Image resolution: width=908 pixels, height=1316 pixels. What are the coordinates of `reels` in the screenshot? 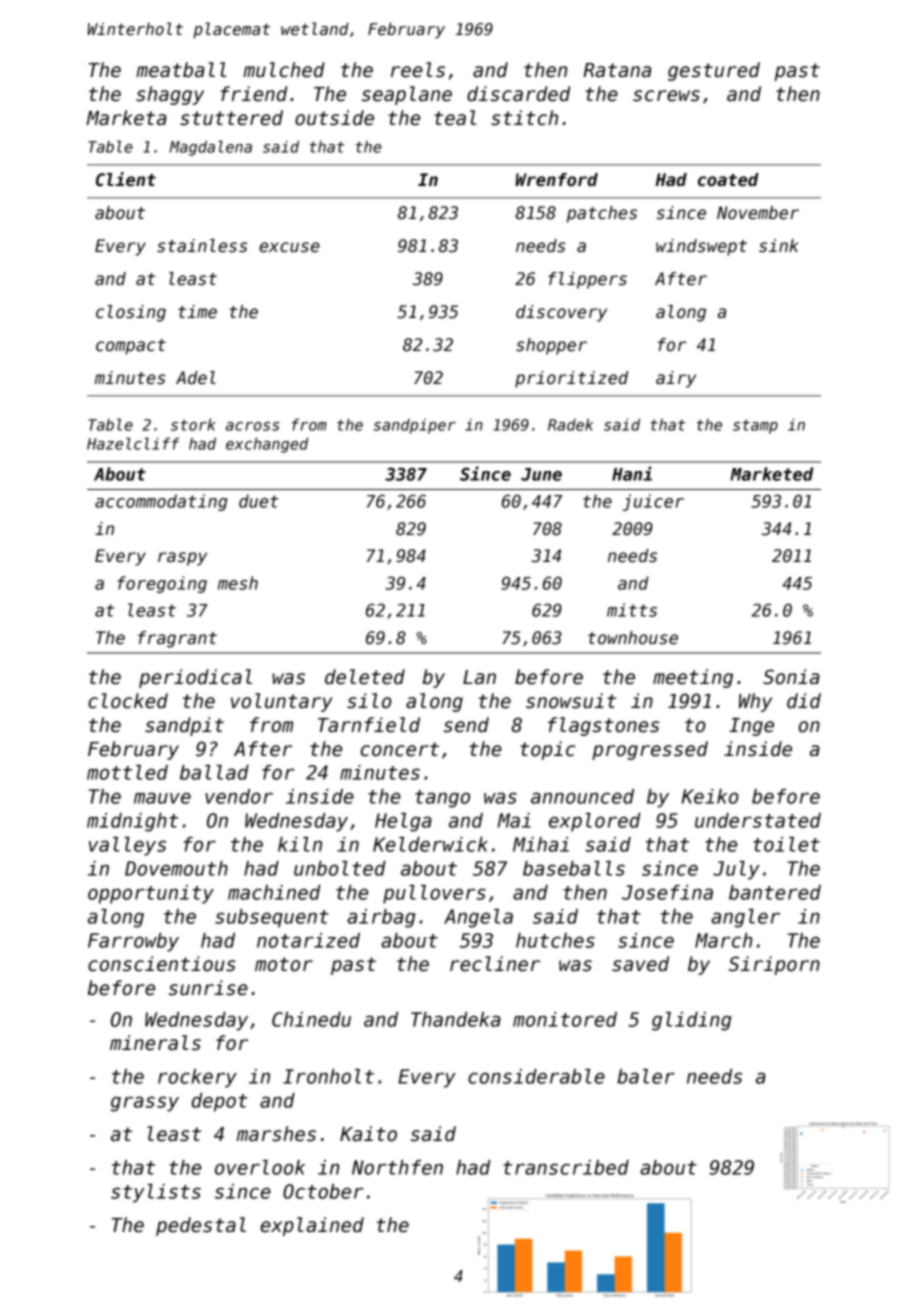 It's located at (418, 70).
